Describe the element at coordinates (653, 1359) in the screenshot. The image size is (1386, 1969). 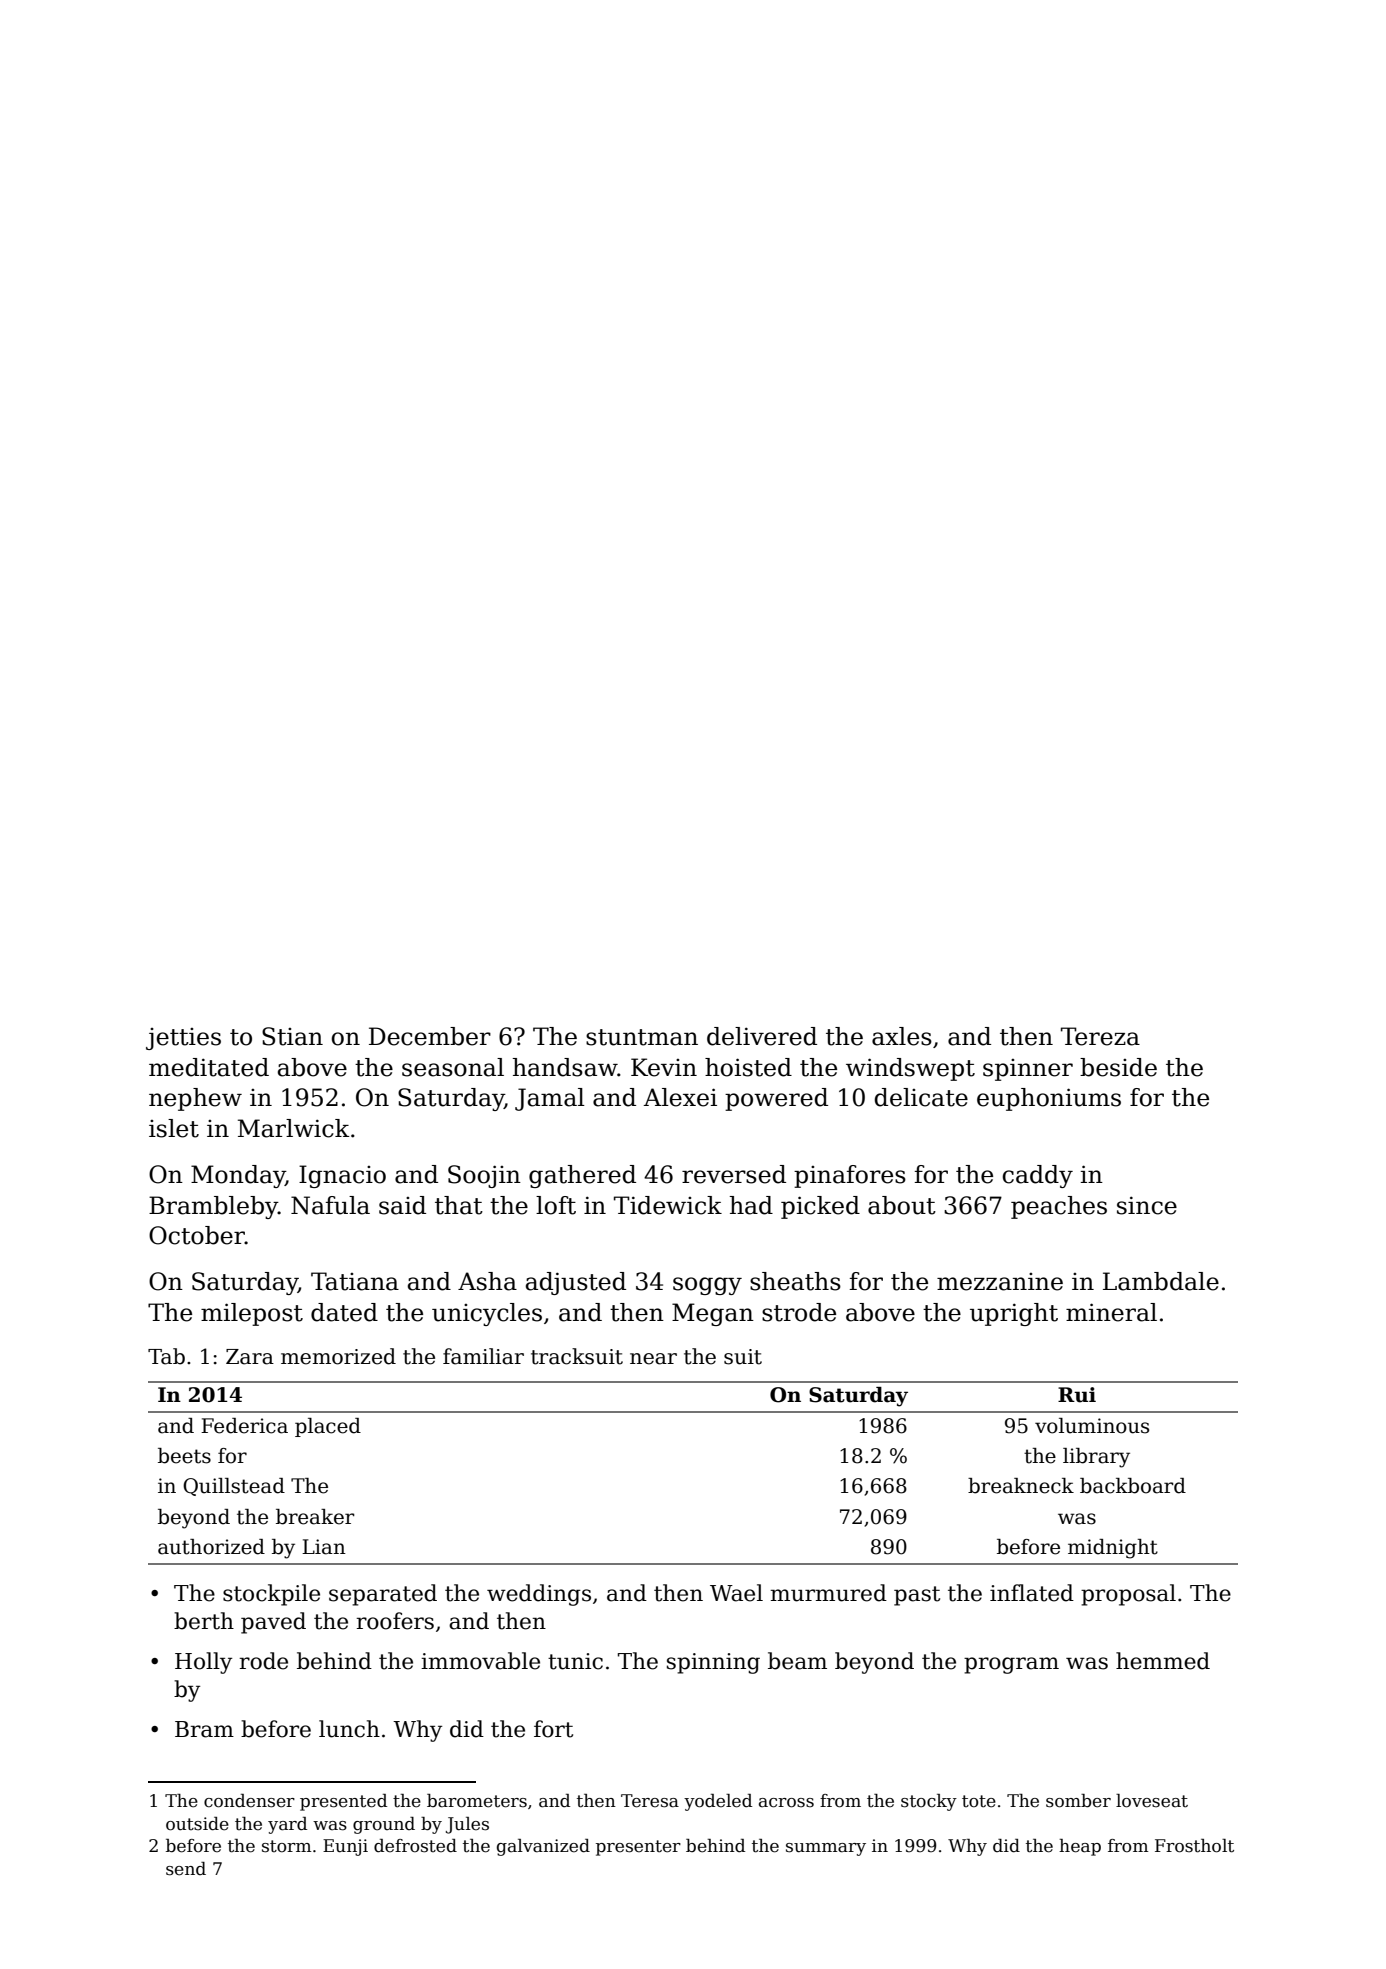
I see `near` at that location.
